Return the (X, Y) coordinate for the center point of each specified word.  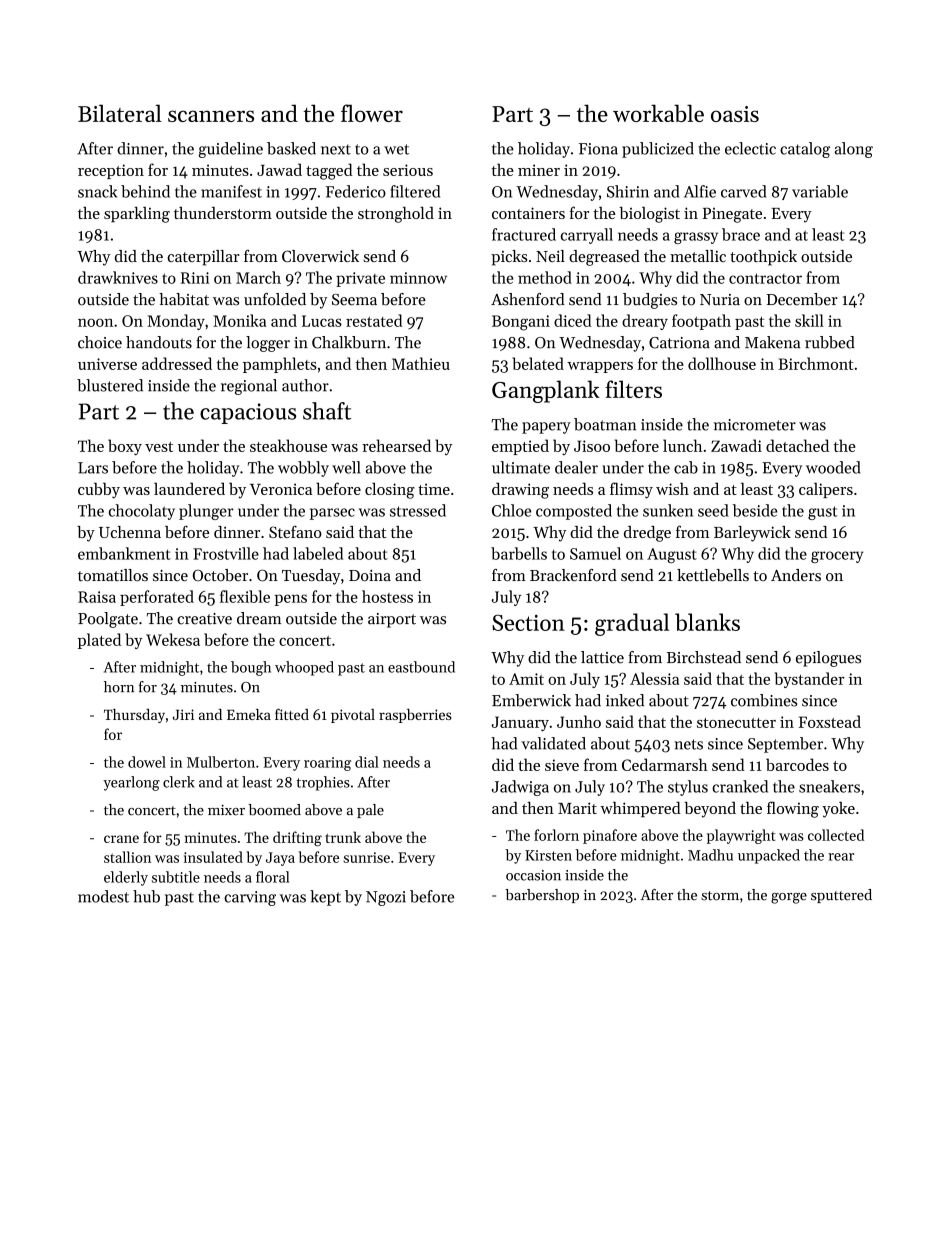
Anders (796, 575)
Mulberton (221, 762)
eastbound (421, 667)
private (360, 279)
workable (658, 113)
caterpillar (203, 258)
